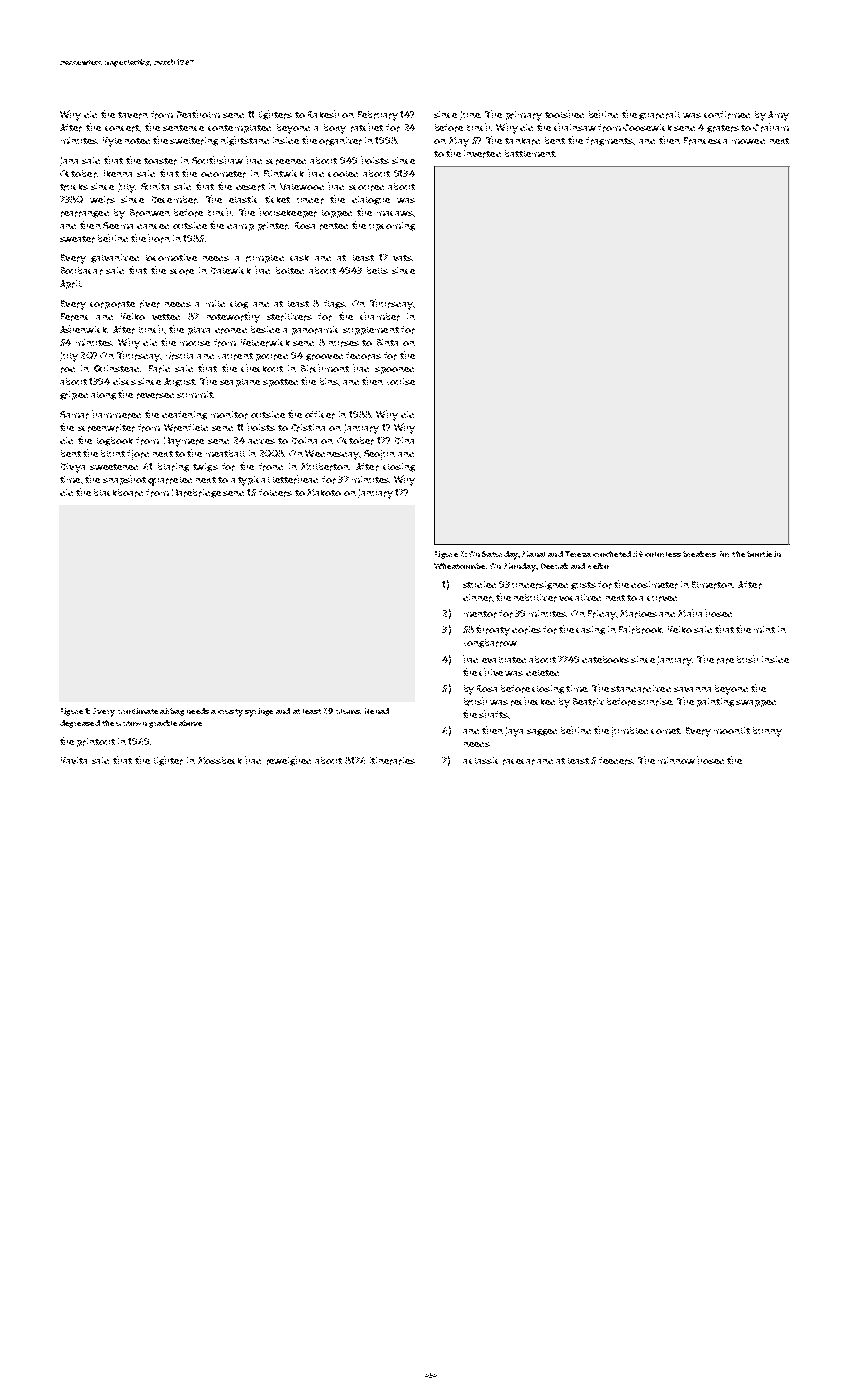 The width and height of the image is (849, 1400). What do you see at coordinates (401, 381) in the image?
I see `Louise` at bounding box center [401, 381].
